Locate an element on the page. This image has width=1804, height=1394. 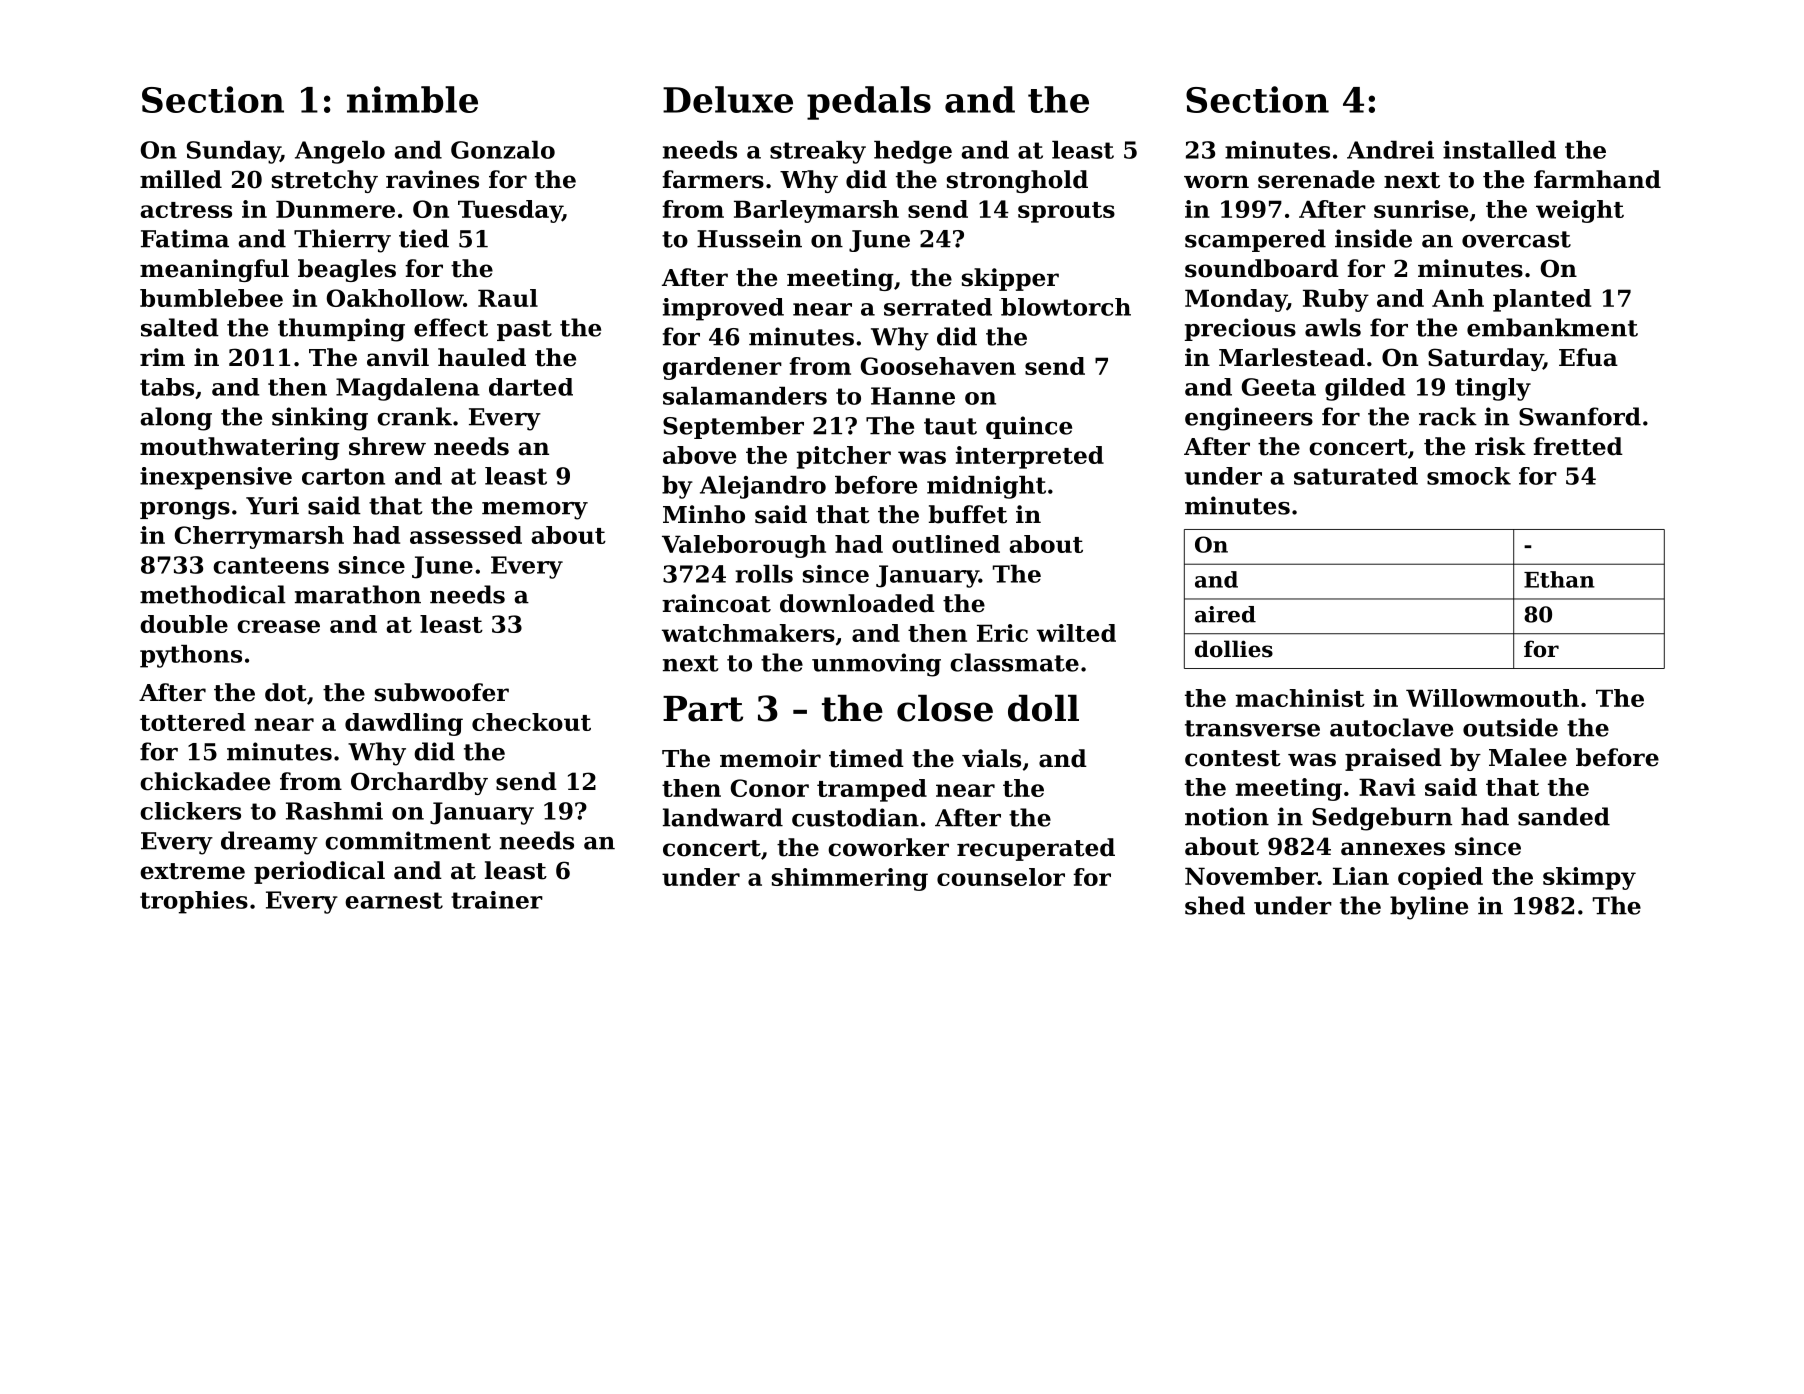
meaningful is located at coordinates (214, 270).
